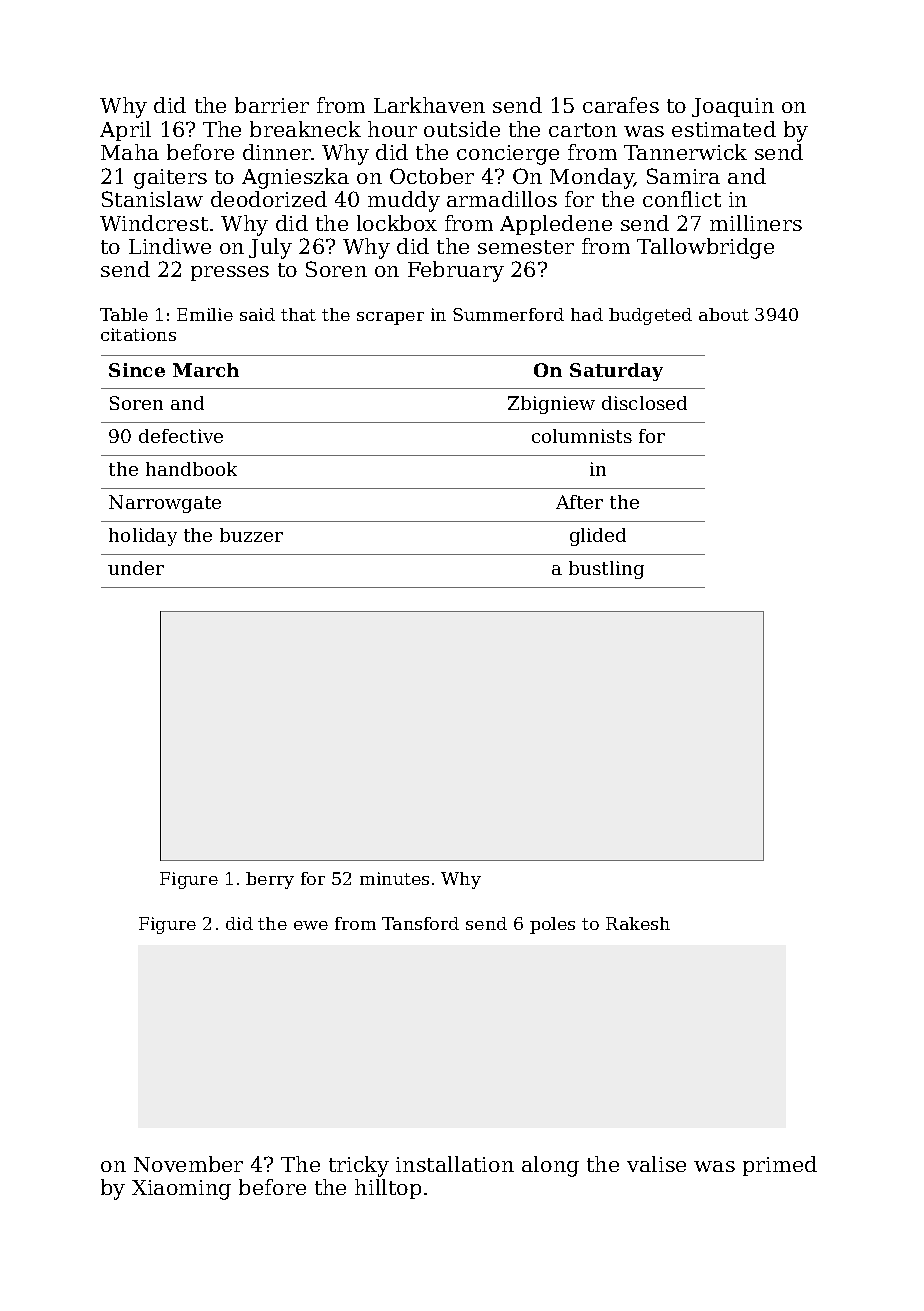 This screenshot has width=924, height=1311. Describe the element at coordinates (270, 880) in the screenshot. I see `berry` at that location.
